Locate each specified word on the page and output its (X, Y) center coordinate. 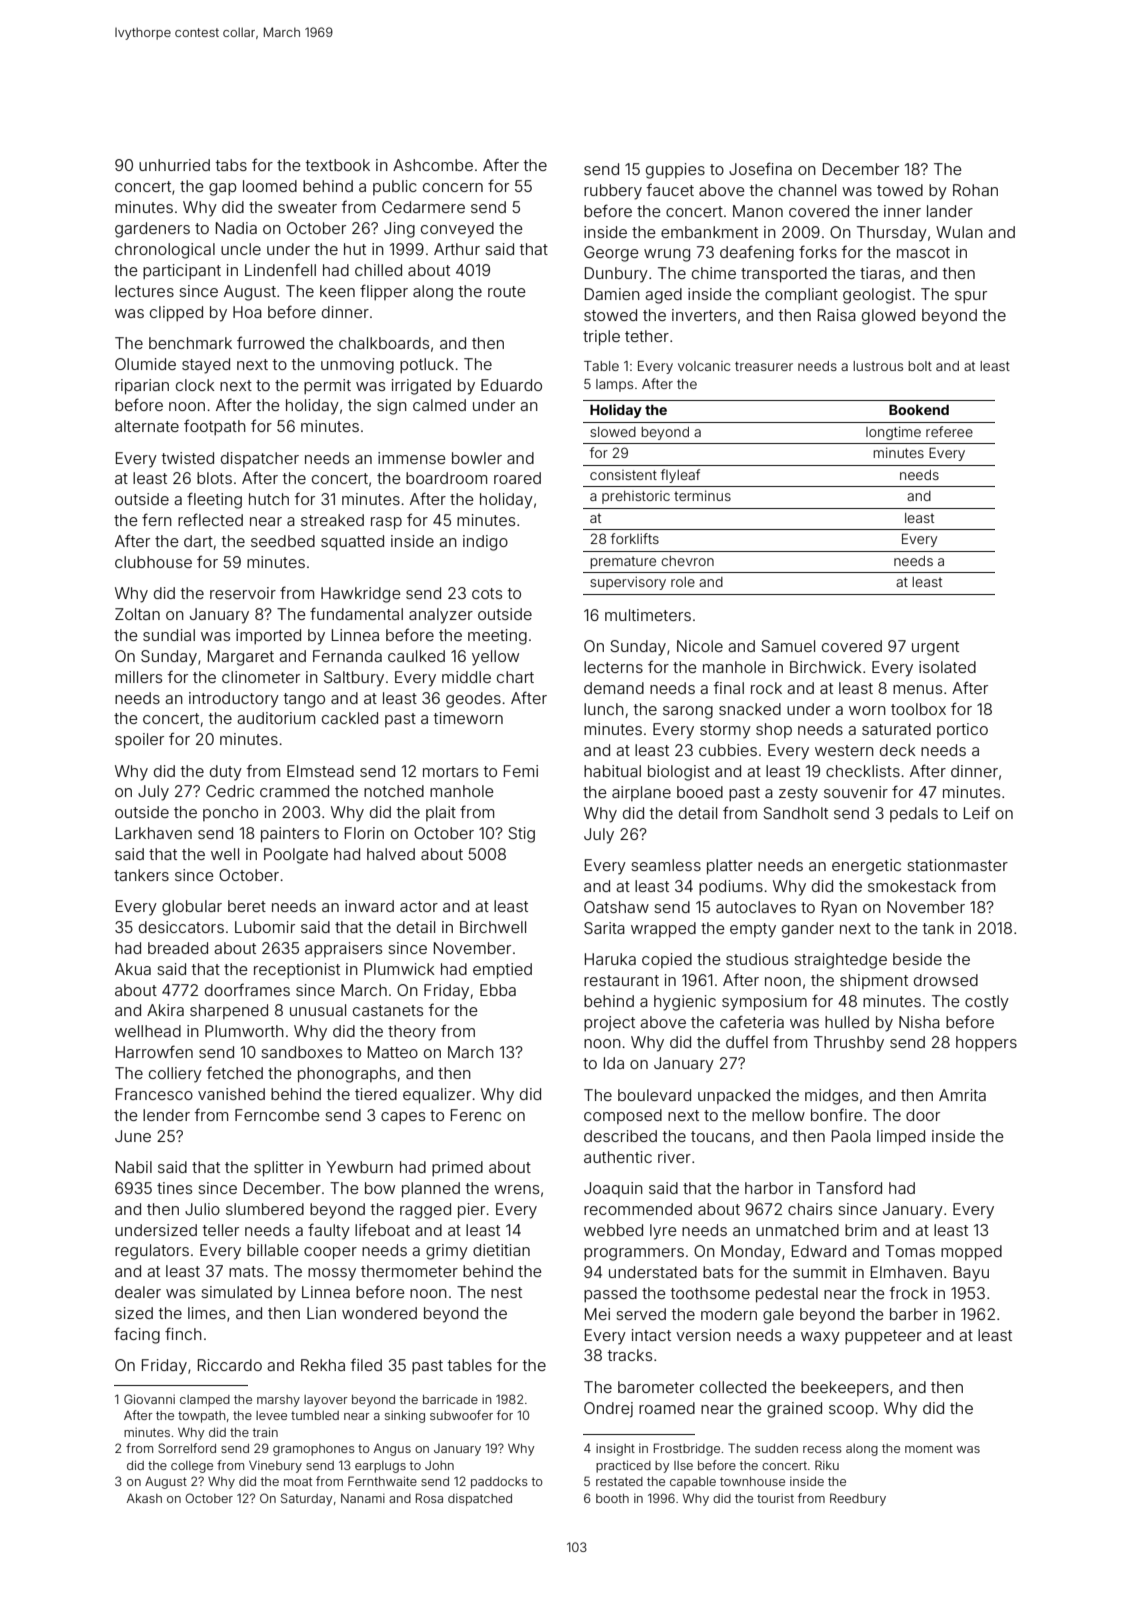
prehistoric (636, 497)
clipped (176, 314)
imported (268, 636)
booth (612, 1498)
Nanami (363, 1498)
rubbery (613, 192)
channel (807, 190)
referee (949, 431)
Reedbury (858, 1499)
